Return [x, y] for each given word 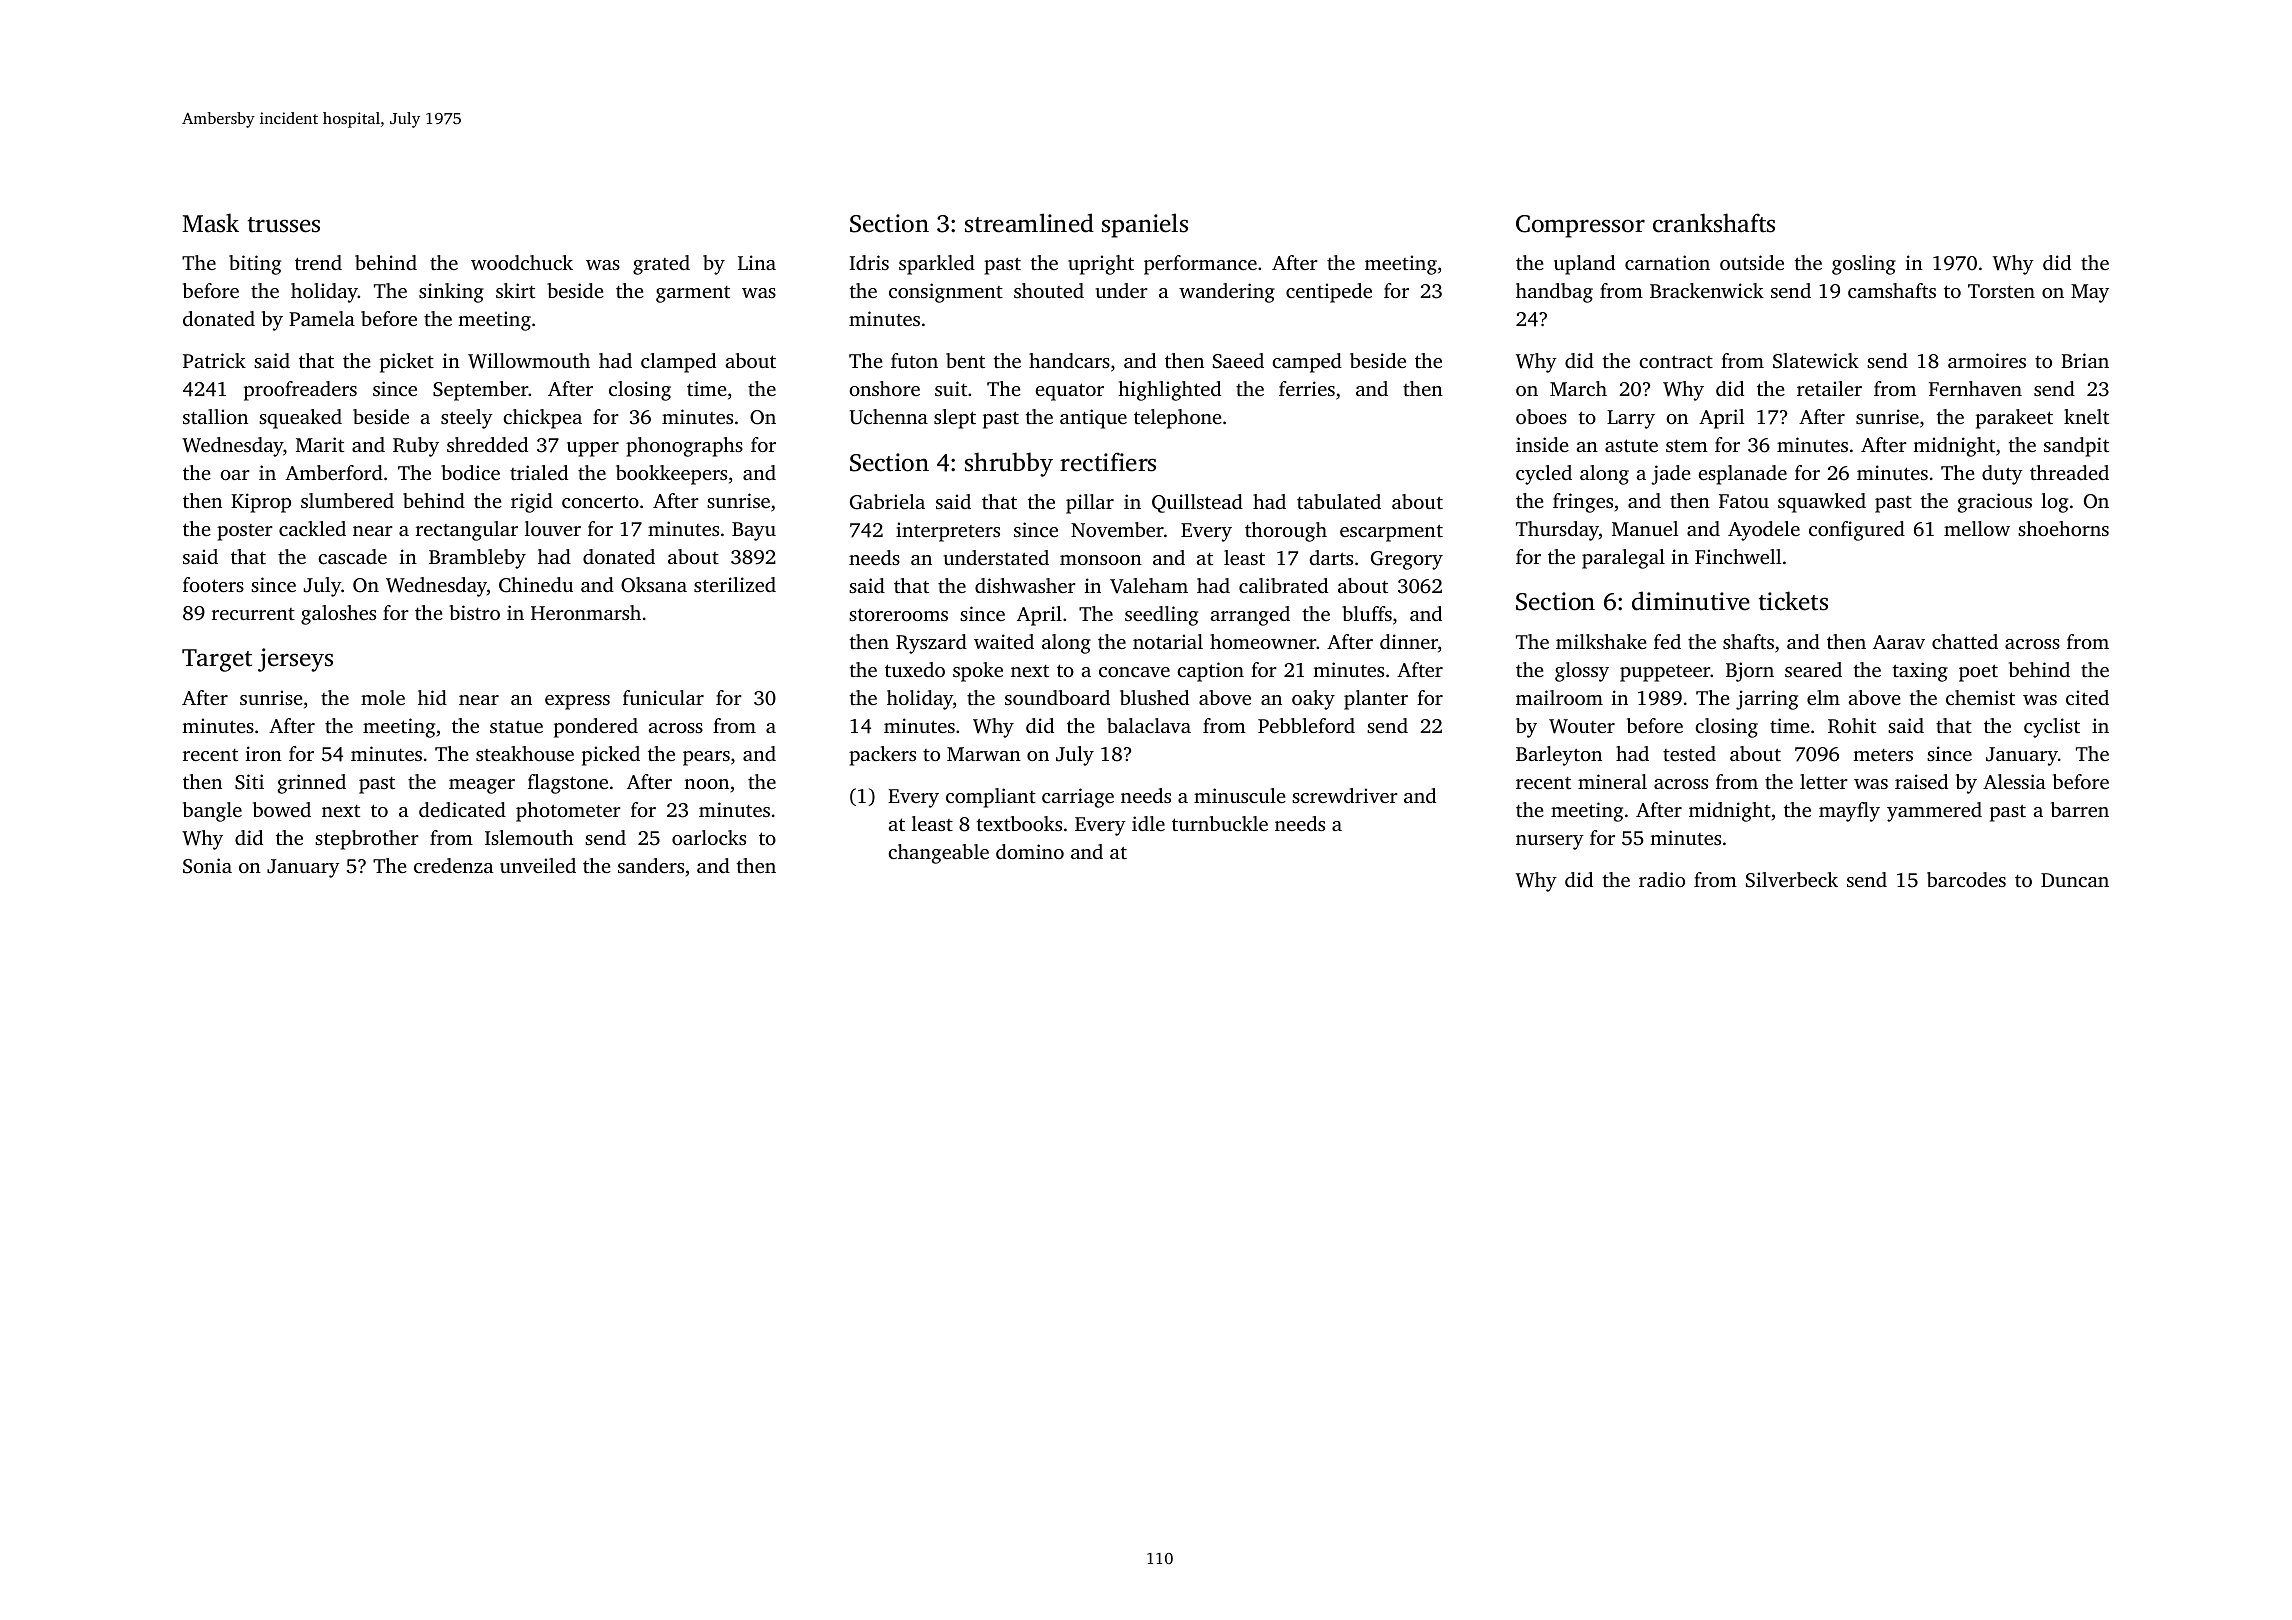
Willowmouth [529, 361]
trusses [284, 225]
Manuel [1645, 528]
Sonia [207, 866]
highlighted [1169, 391]
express [577, 702]
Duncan [2075, 880]
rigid [532, 503]
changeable [938, 854]
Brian [2085, 360]
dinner [1409, 641]
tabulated [1339, 501]
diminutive [1691, 601]
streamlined [1029, 223]
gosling [1864, 265]
